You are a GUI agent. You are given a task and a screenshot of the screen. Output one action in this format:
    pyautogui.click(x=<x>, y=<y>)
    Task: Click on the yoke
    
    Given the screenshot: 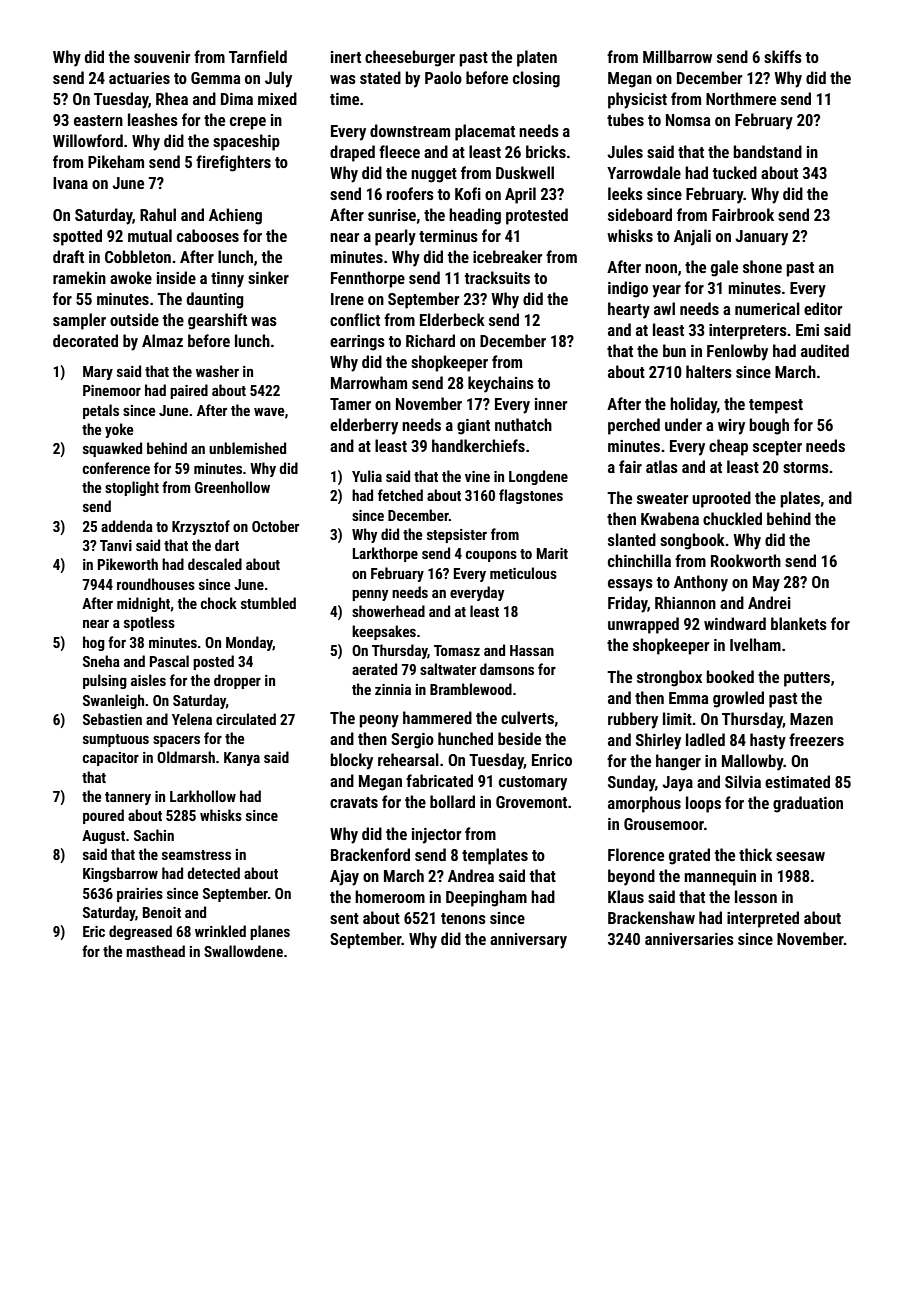 What is the action you would take?
    pyautogui.click(x=119, y=430)
